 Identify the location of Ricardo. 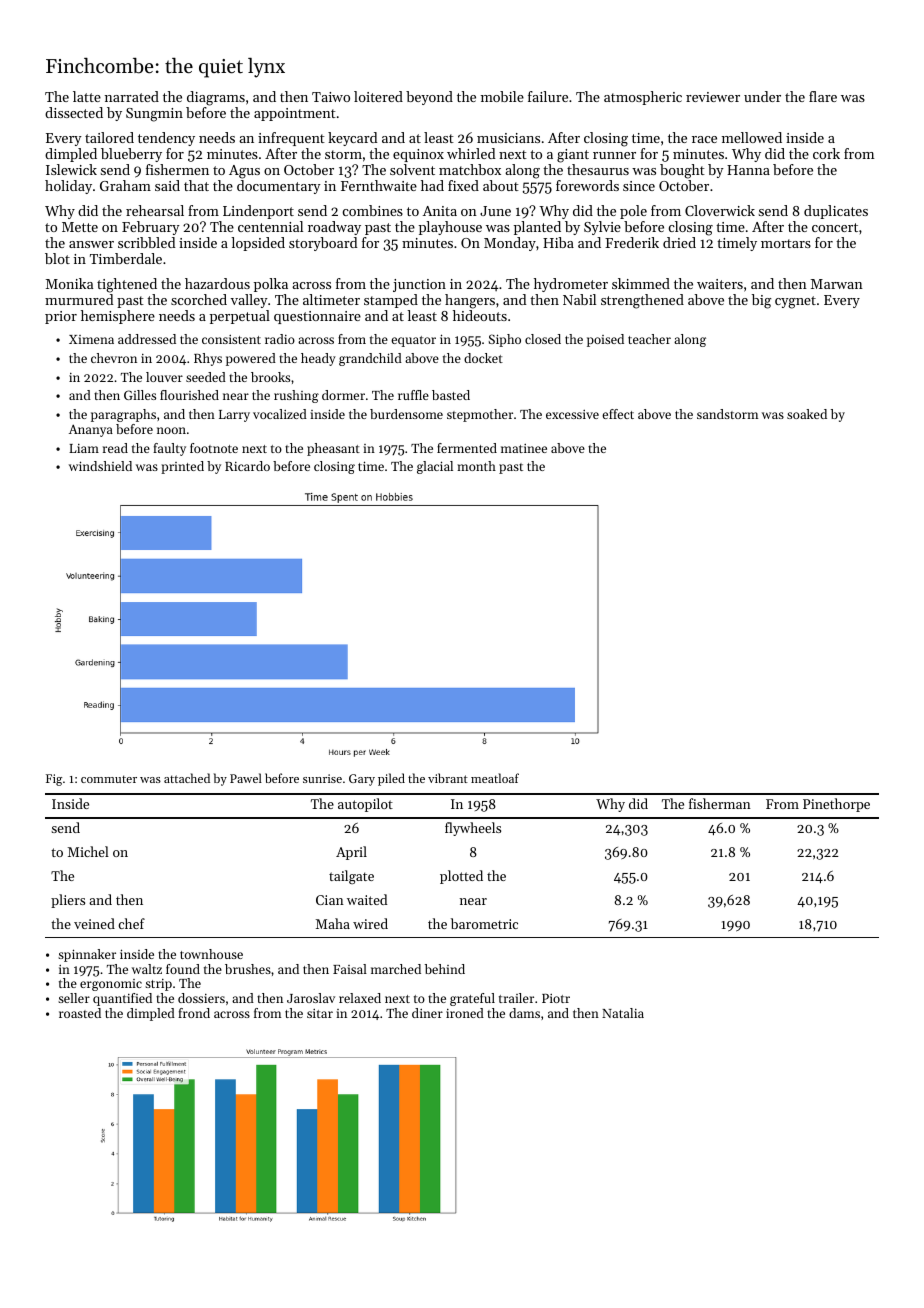
(247, 466).
